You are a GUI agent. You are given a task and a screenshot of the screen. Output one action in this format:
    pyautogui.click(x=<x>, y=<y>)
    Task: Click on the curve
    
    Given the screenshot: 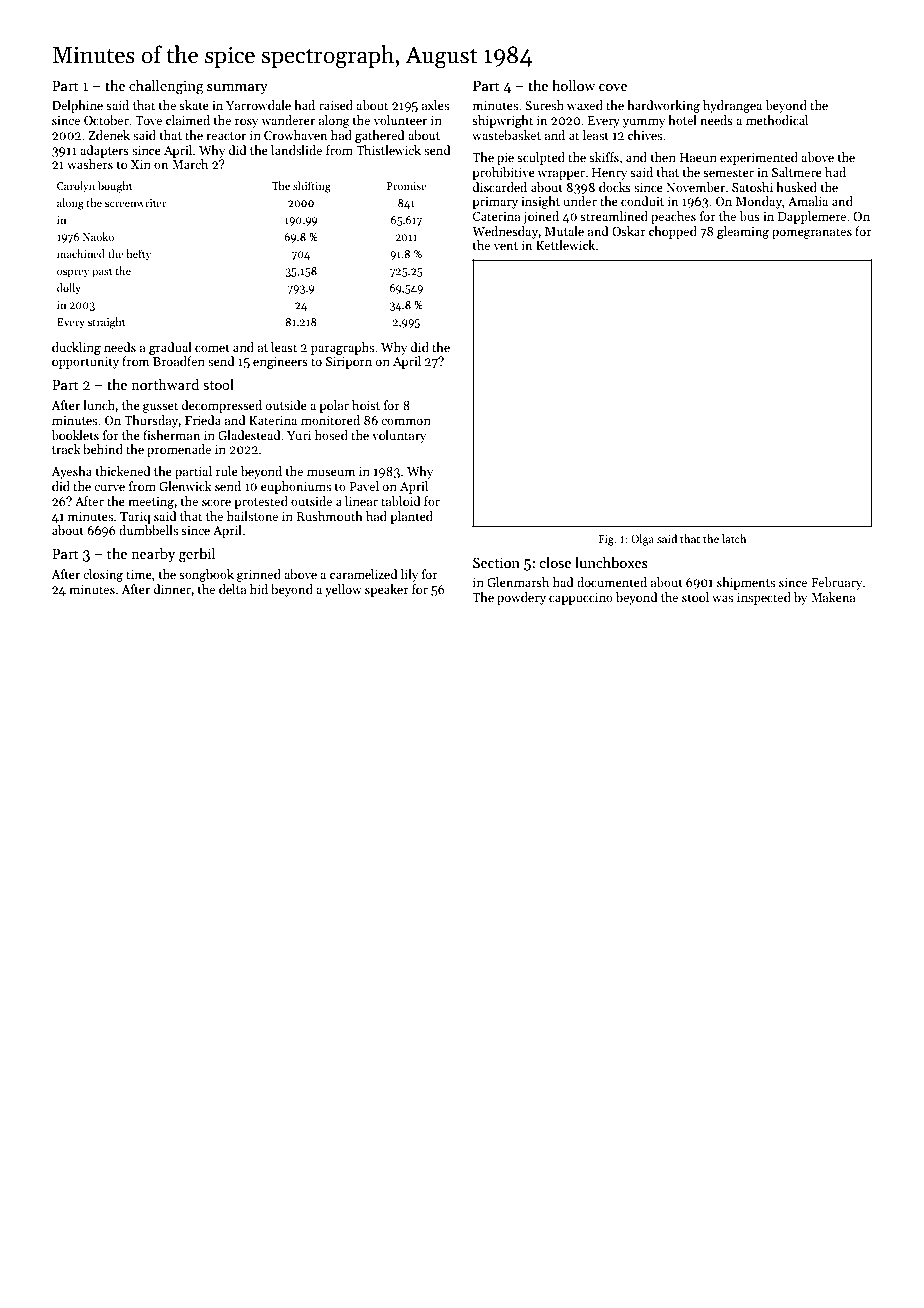 What is the action you would take?
    pyautogui.click(x=109, y=487)
